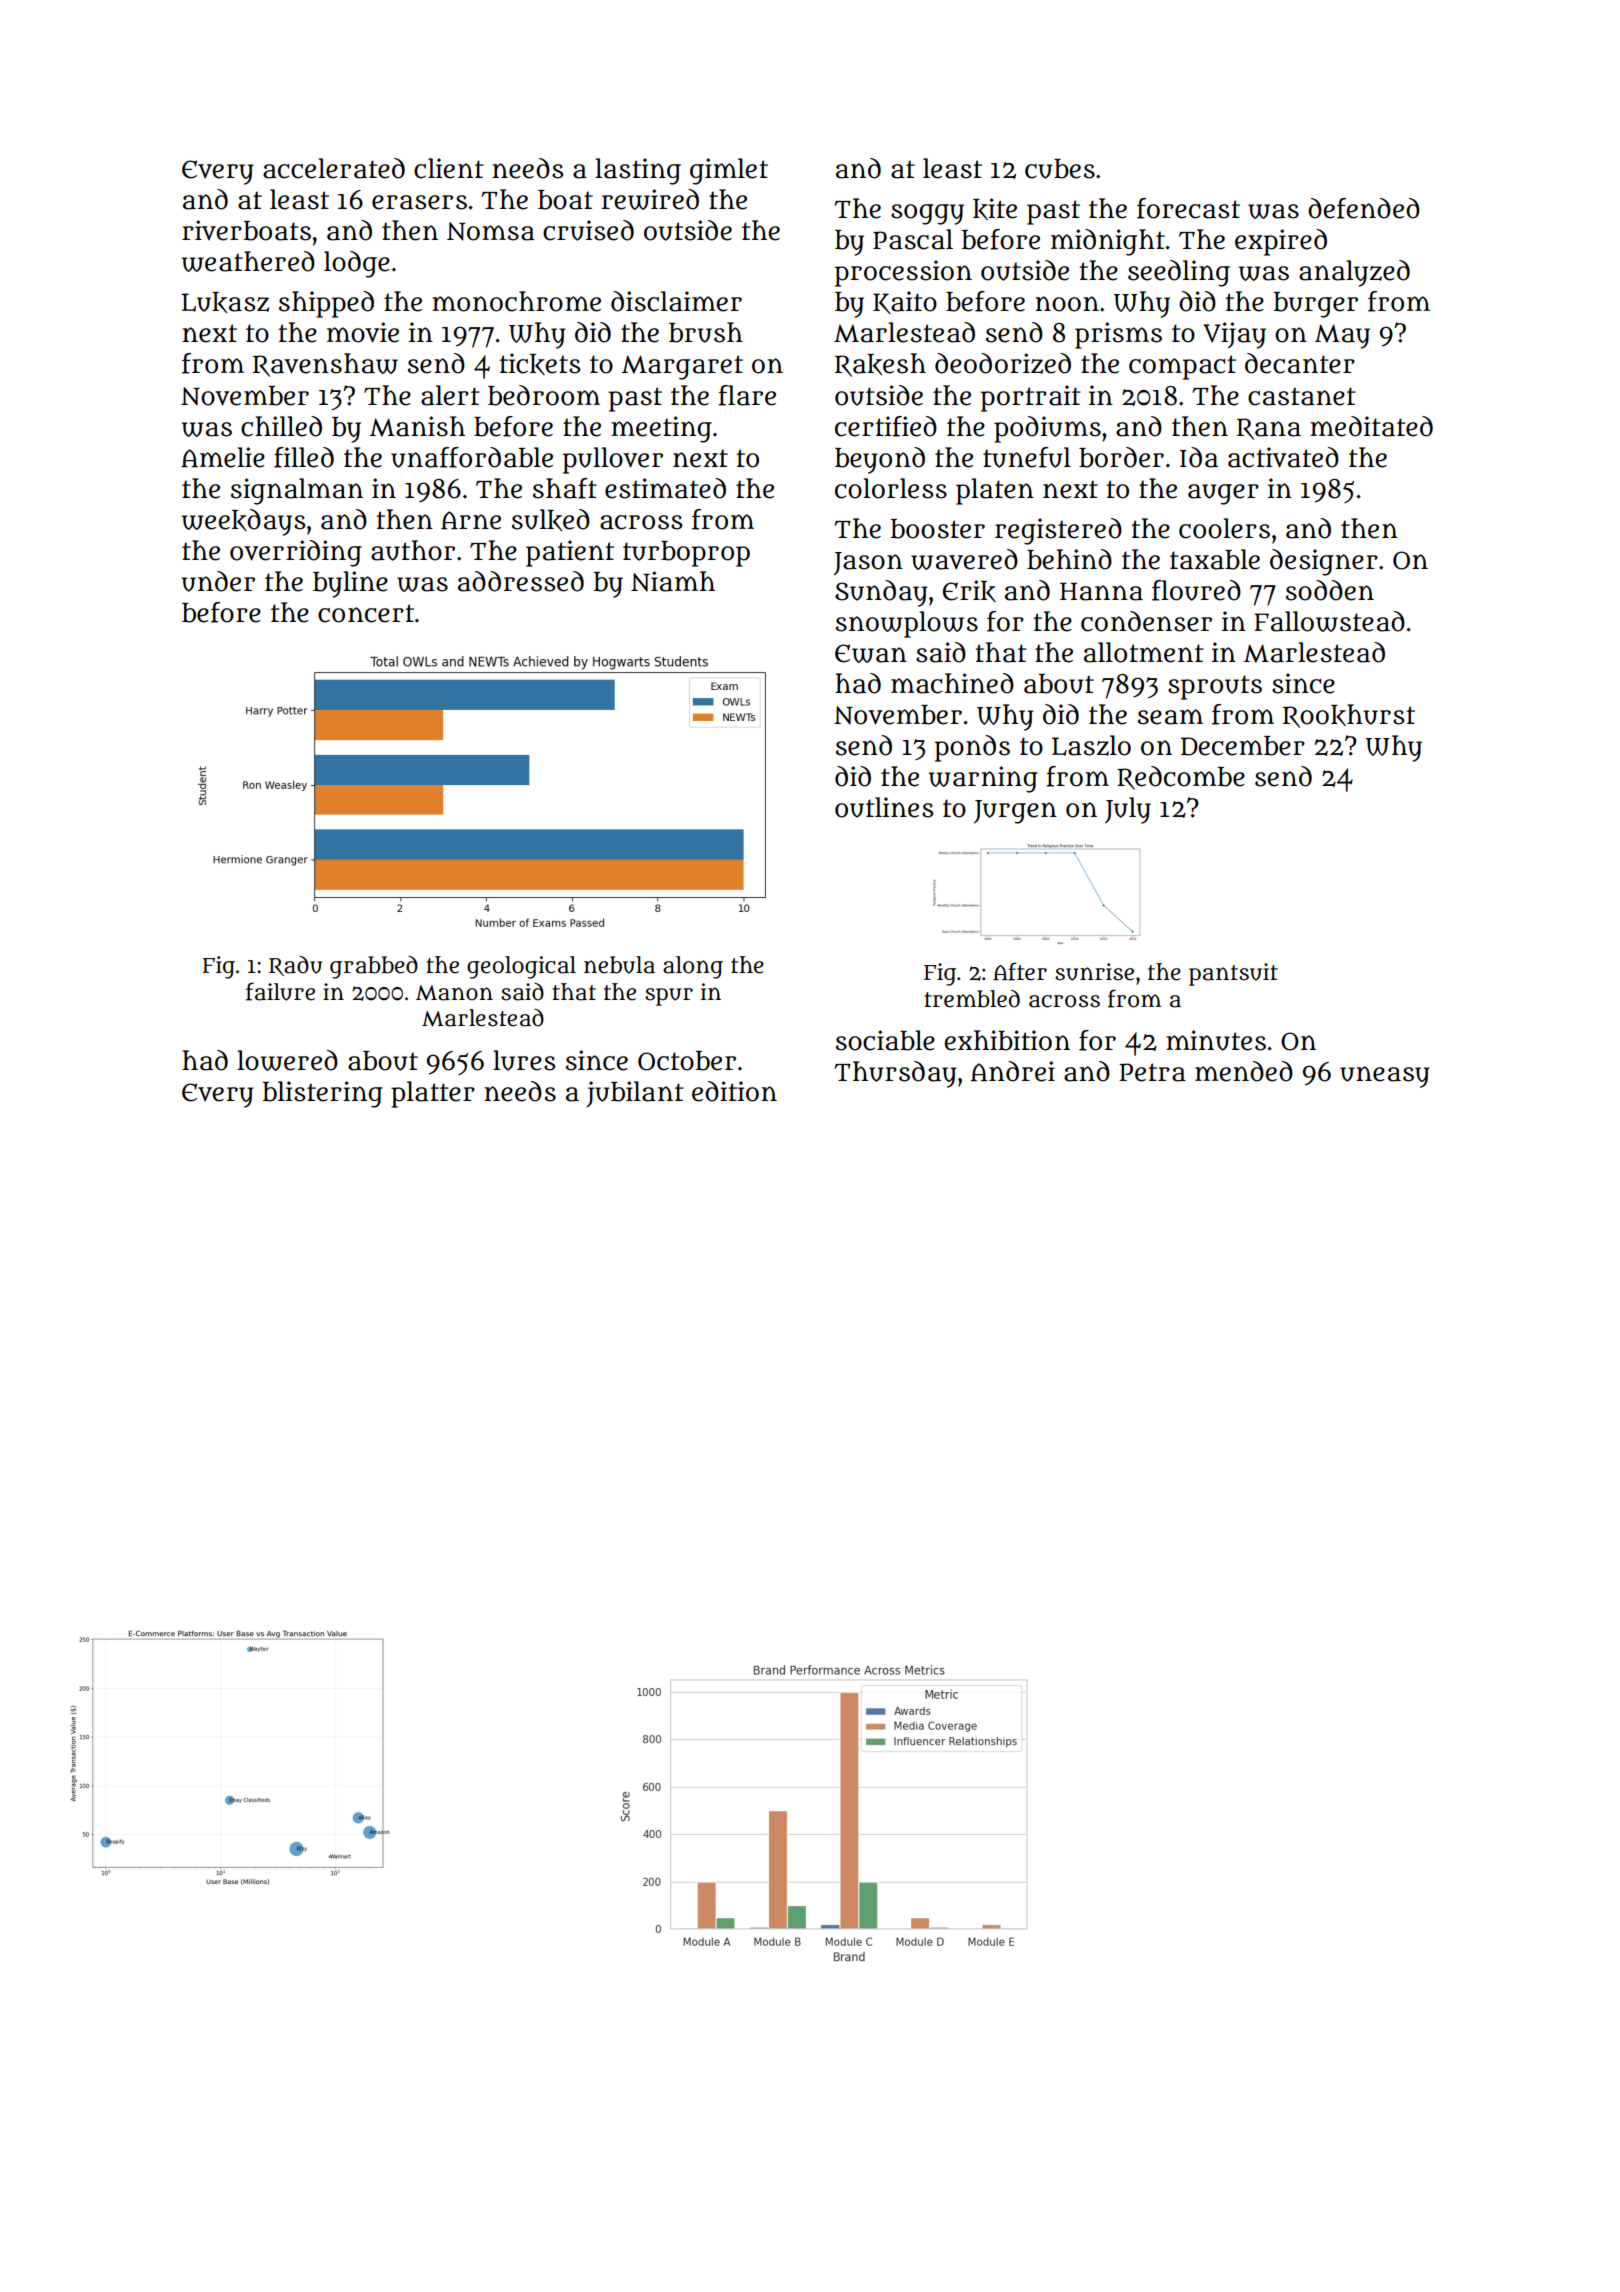 The image size is (1620, 2292). What do you see at coordinates (661, 429) in the screenshot?
I see `meeting` at bounding box center [661, 429].
